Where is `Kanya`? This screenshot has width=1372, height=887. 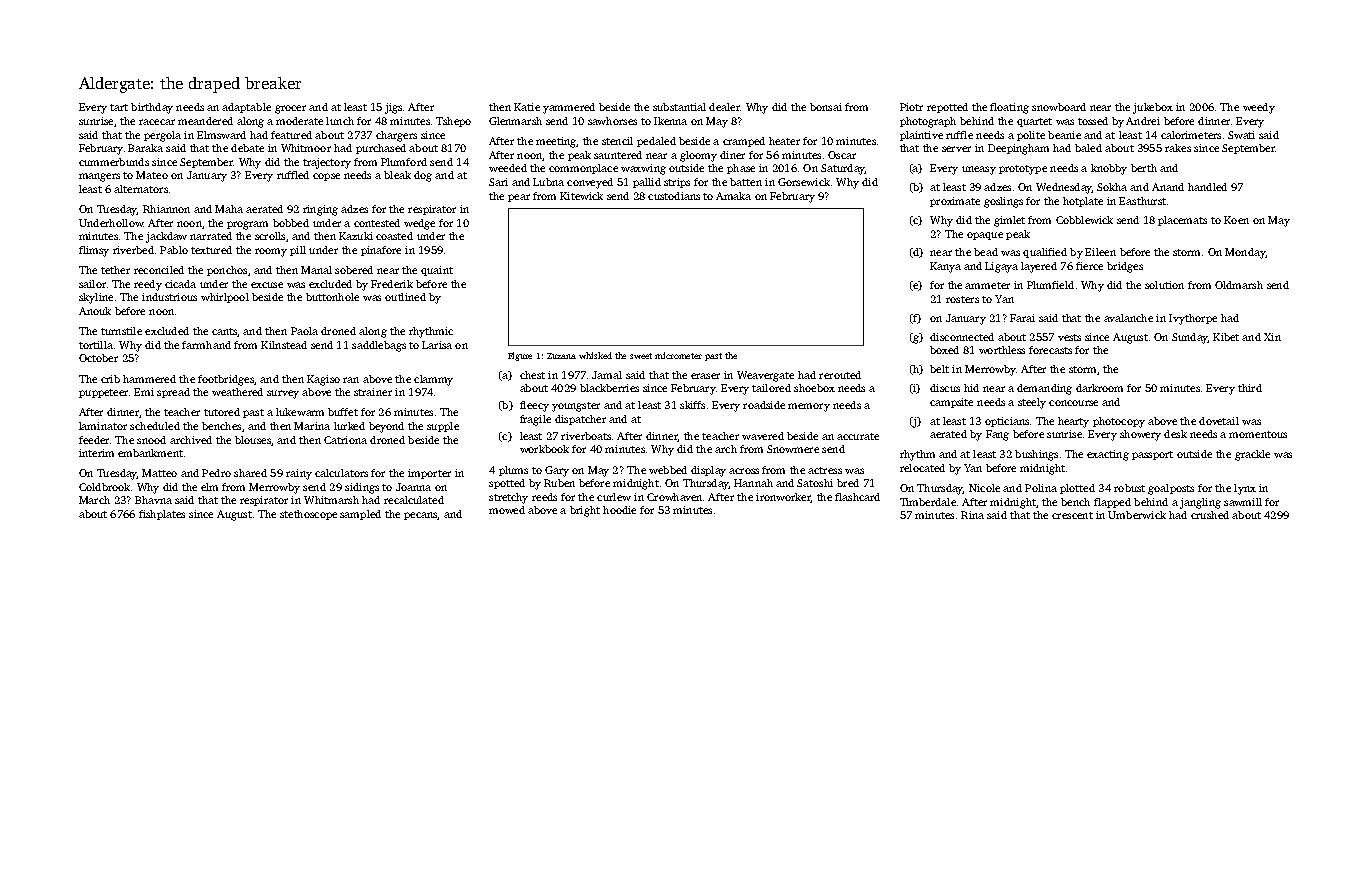
Kanya is located at coordinates (945, 267).
